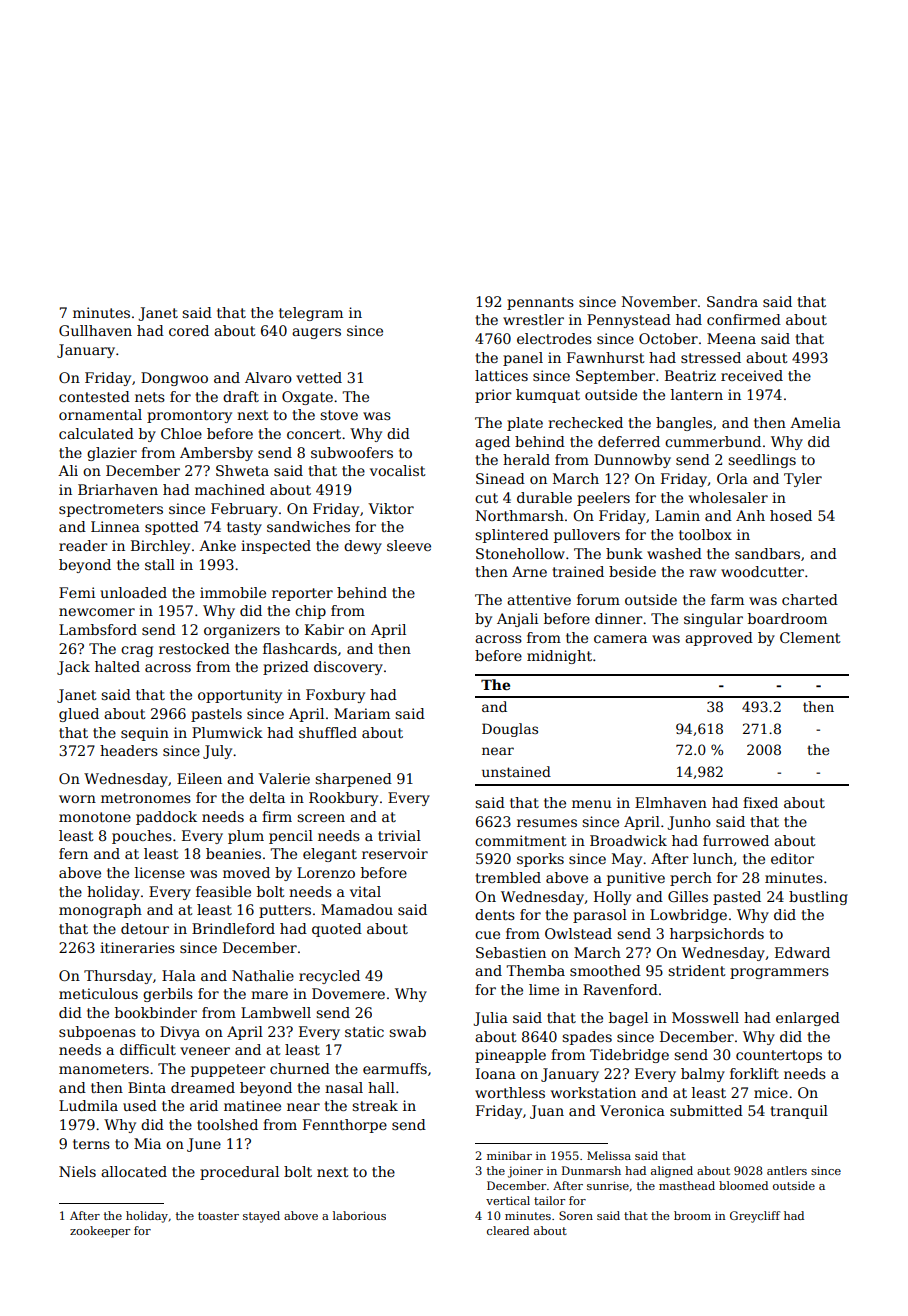  I want to click on cored, so click(189, 330).
